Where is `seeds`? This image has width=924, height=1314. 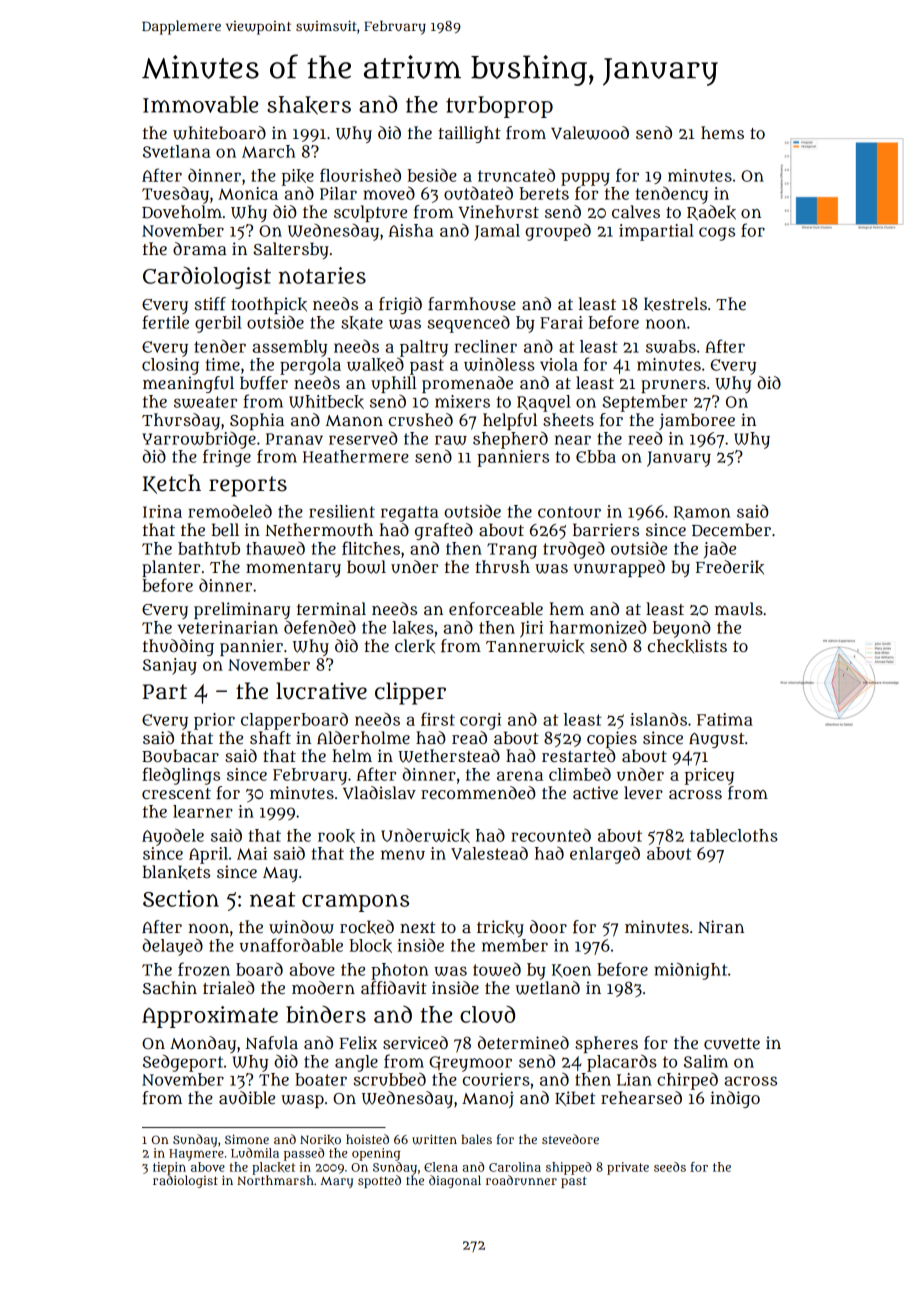
seeds is located at coordinates (670, 1167).
